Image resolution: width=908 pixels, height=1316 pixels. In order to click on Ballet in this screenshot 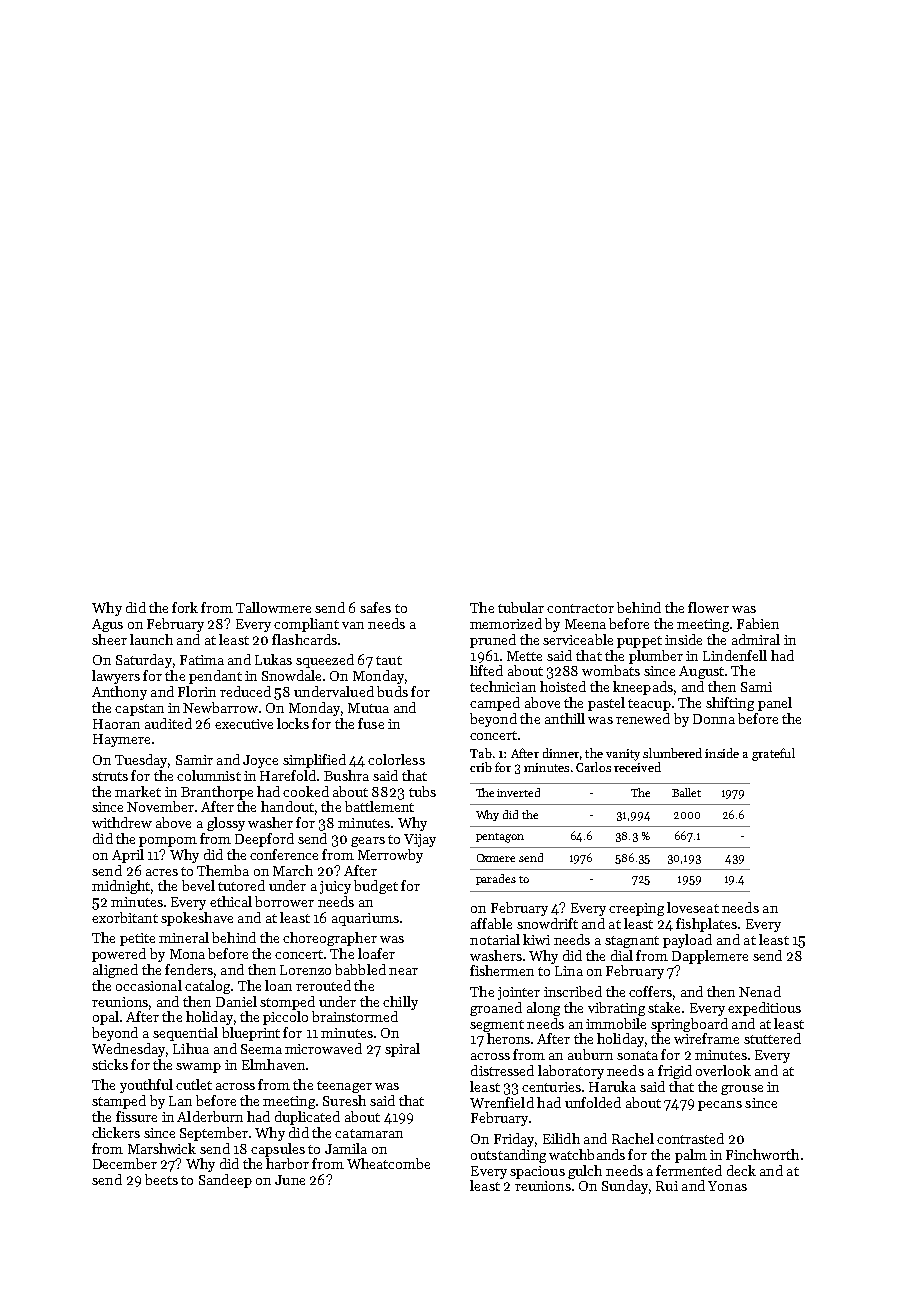, I will do `click(686, 792)`.
